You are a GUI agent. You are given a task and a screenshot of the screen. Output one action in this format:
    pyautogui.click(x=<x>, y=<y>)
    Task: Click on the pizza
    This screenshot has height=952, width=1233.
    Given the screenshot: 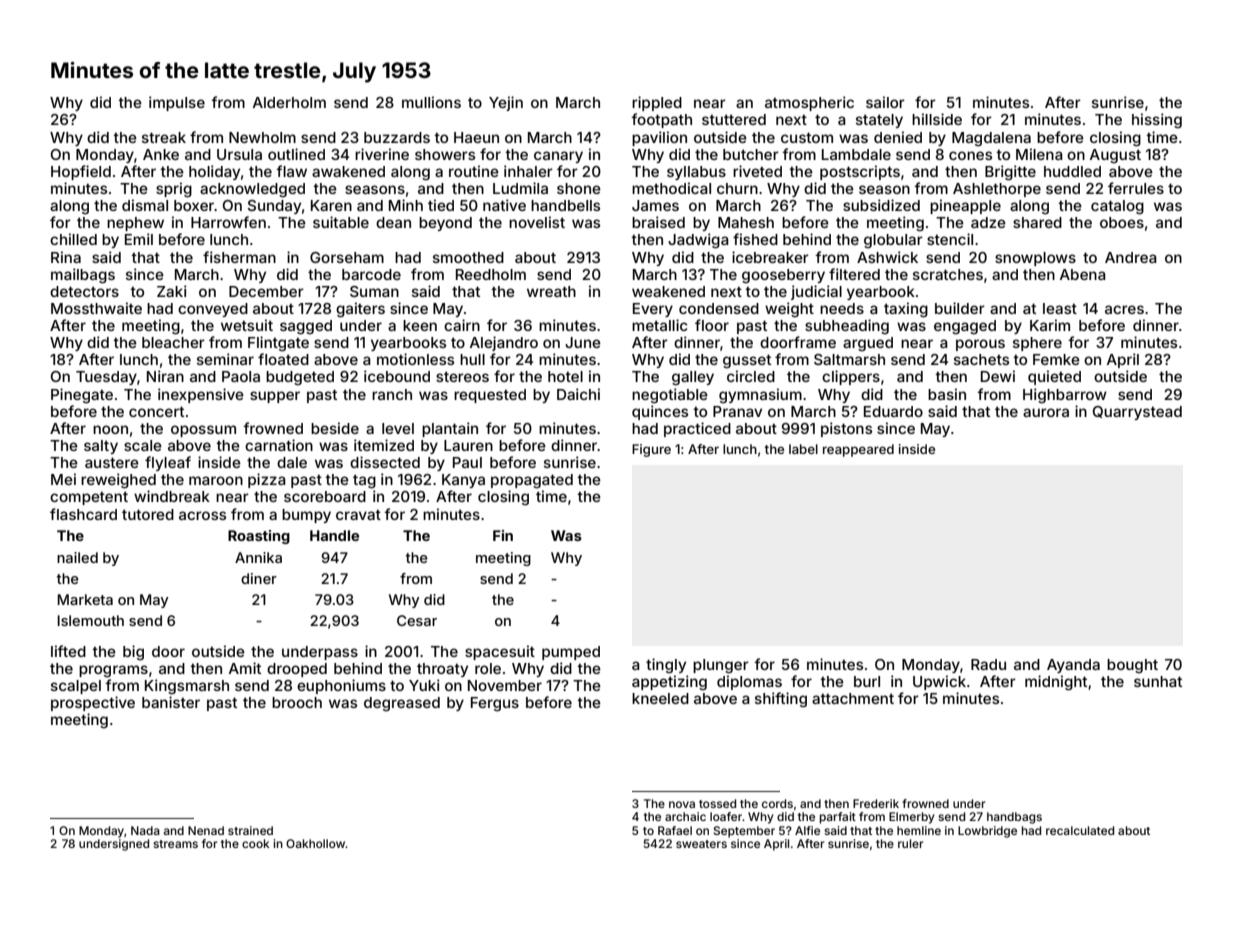 What is the action you would take?
    pyautogui.click(x=267, y=480)
